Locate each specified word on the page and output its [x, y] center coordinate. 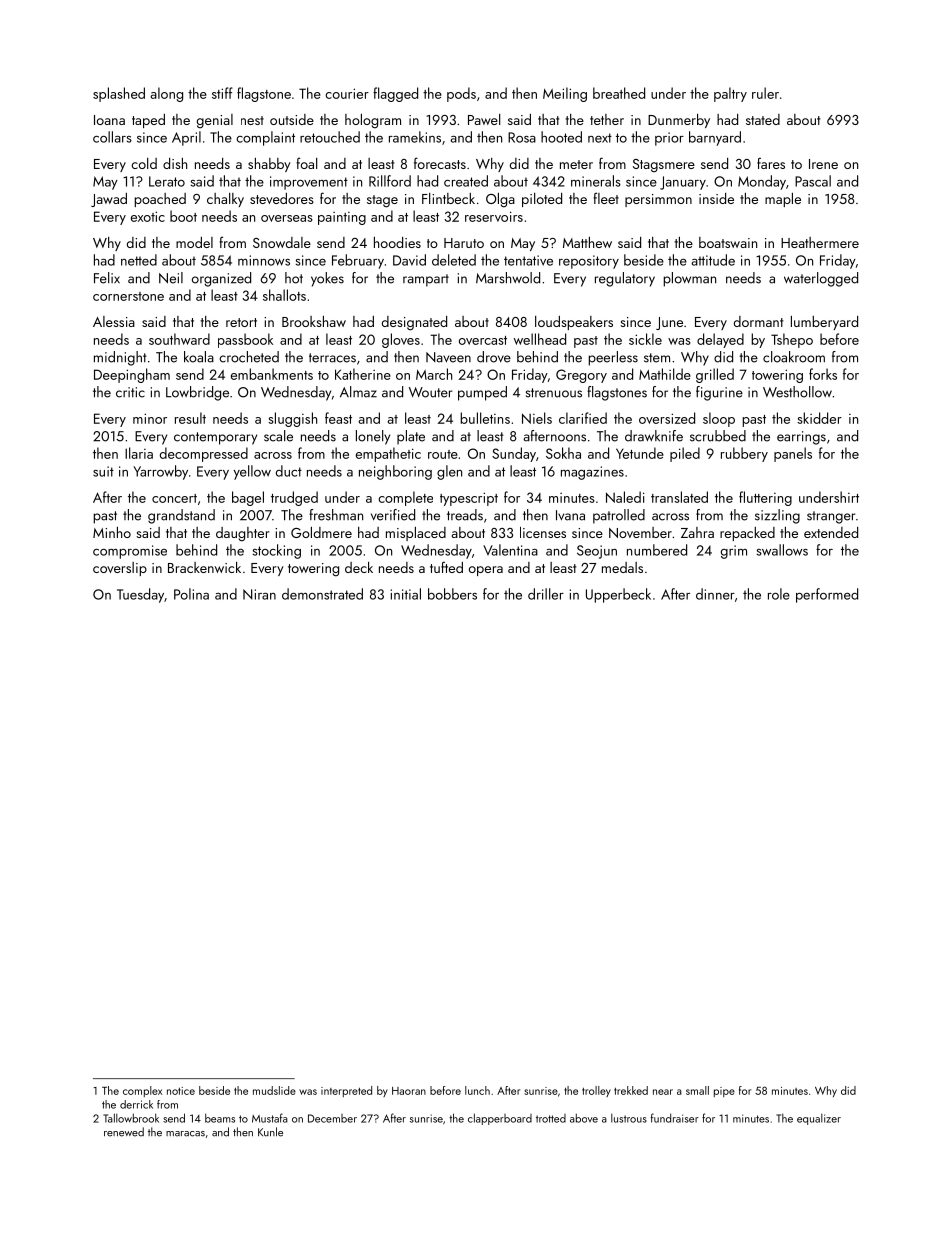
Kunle [270, 1132]
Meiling [565, 94]
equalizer [819, 1119]
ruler [765, 93]
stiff [222, 93]
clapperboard [500, 1119]
